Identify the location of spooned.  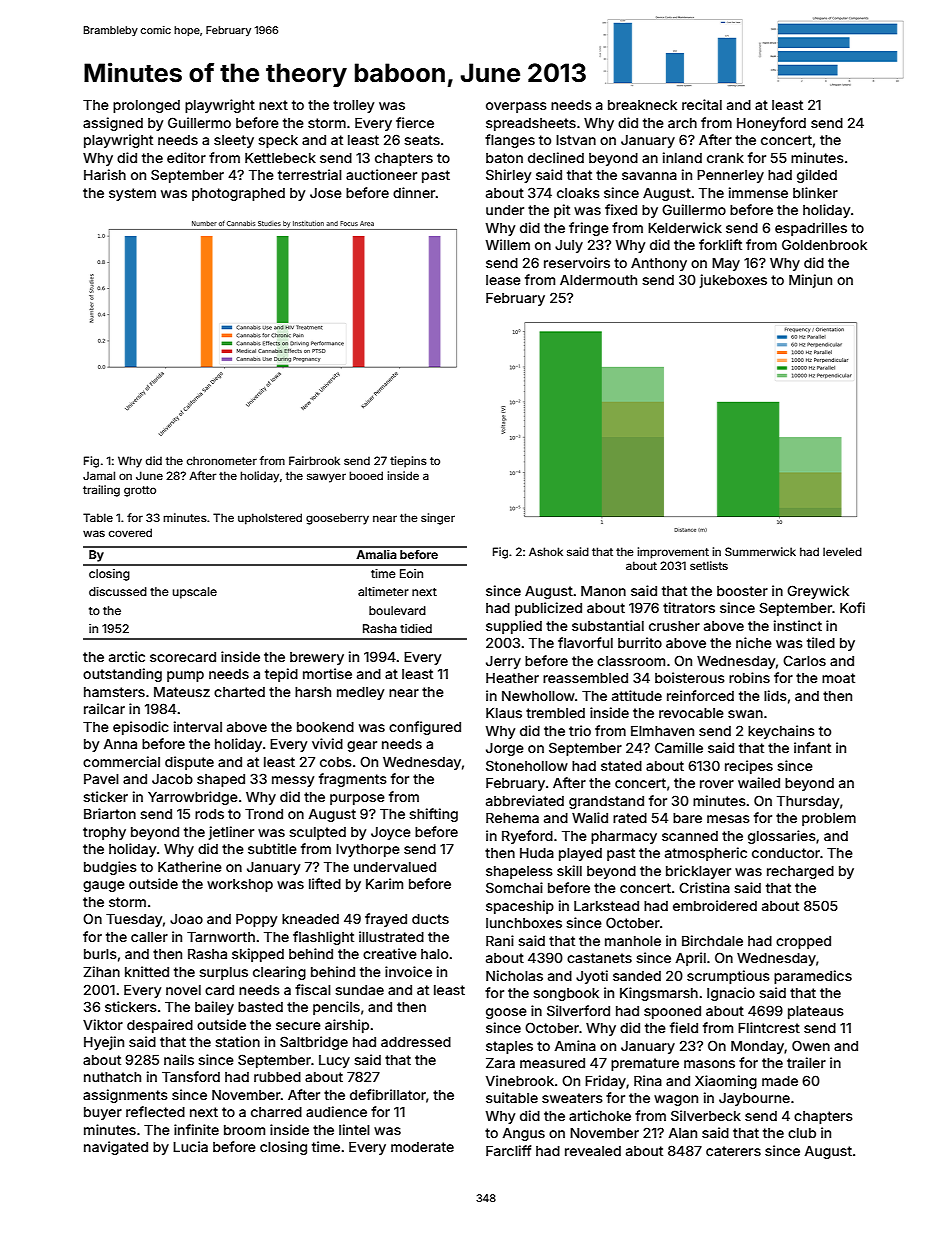
(672, 1012).
